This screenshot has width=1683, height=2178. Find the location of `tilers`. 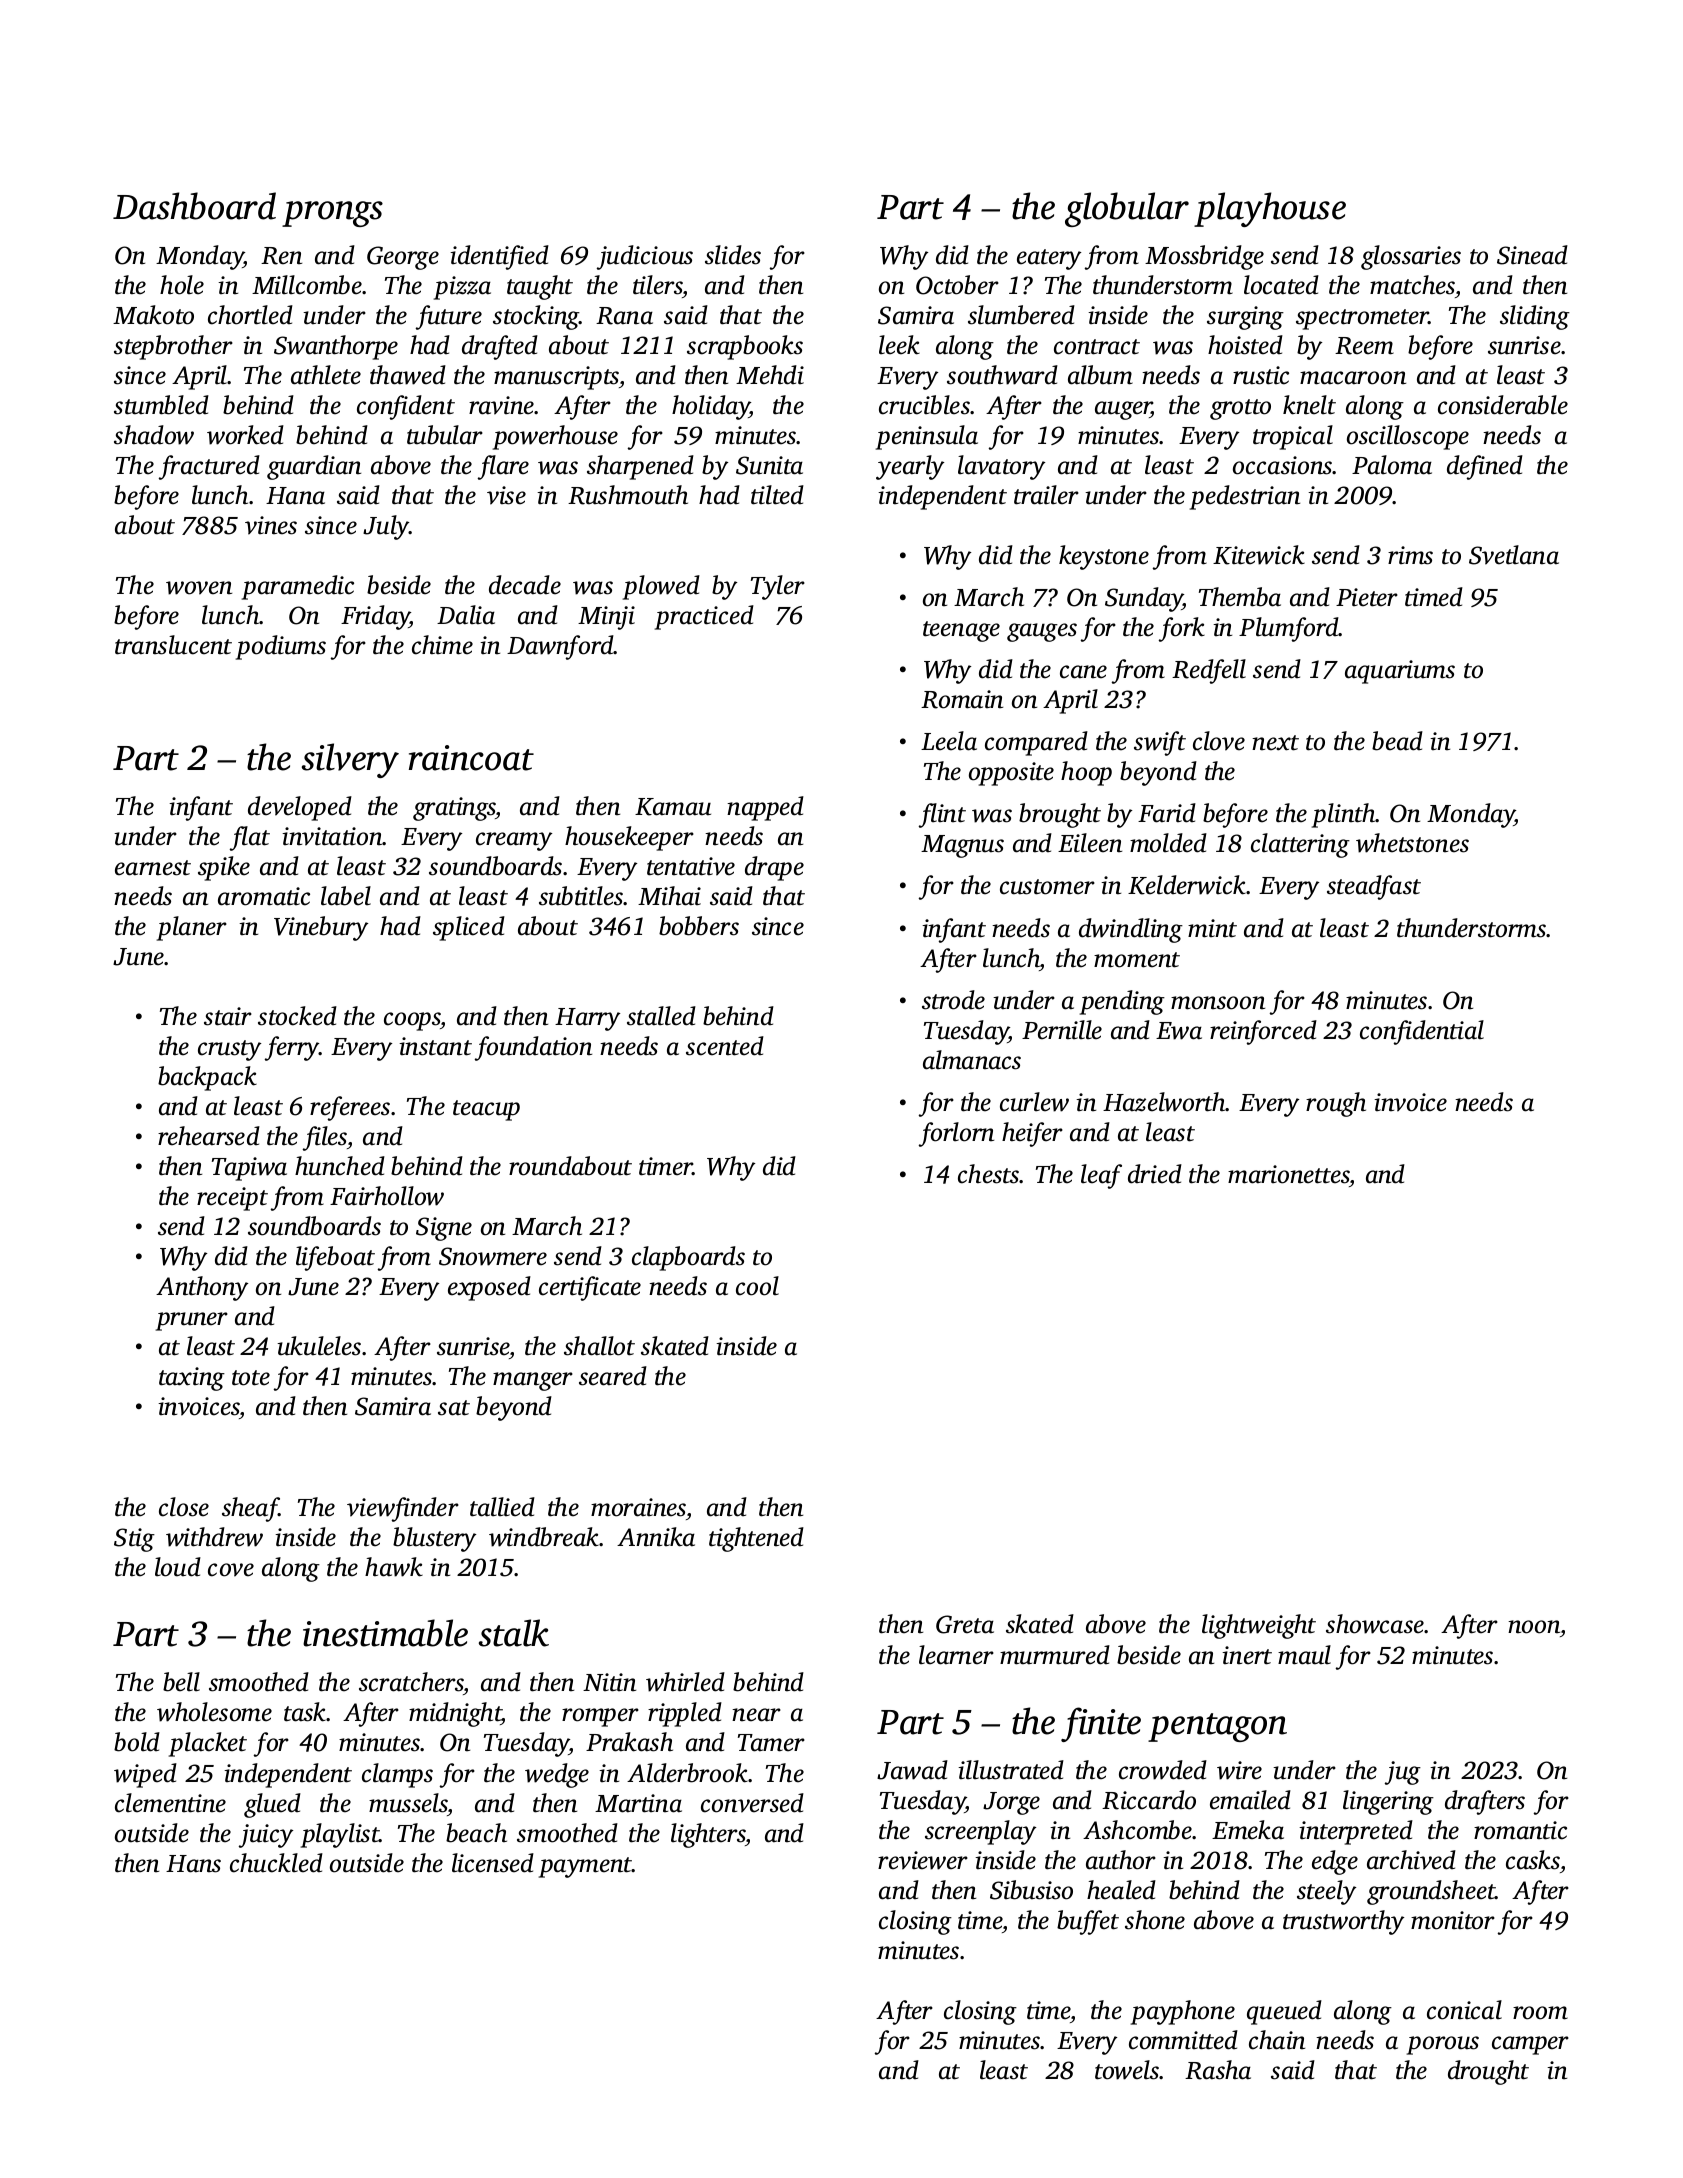

tilers is located at coordinates (657, 285).
